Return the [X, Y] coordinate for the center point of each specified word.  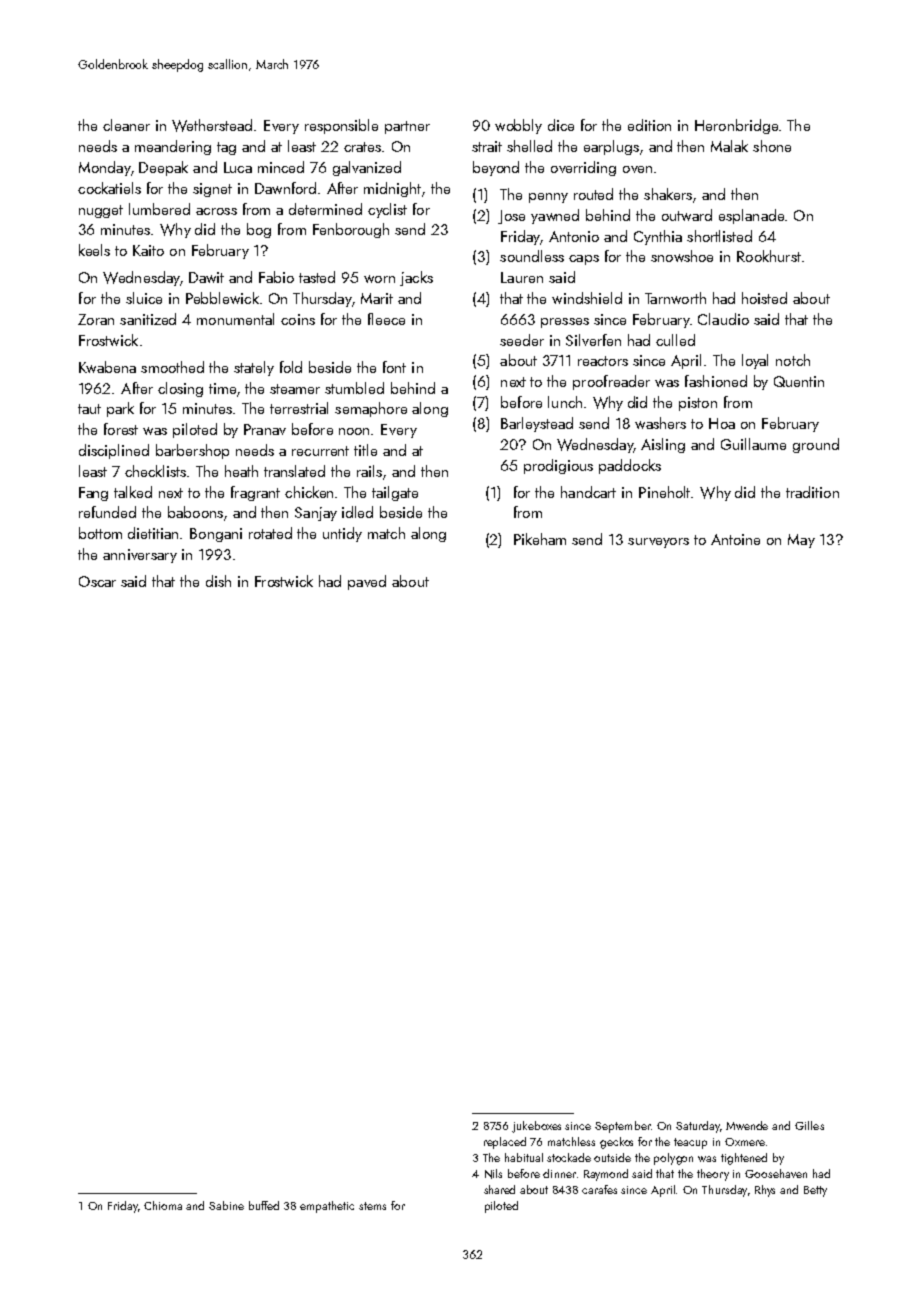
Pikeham [540, 539]
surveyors [658, 543]
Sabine [226, 1205]
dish [218, 581]
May [801, 541]
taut [89, 409]
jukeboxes [536, 1127]
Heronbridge [736, 126]
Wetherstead [212, 125]
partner [407, 127]
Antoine [735, 539]
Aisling [663, 445]
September [623, 1127]
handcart [588, 492]
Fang [93, 494]
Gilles [809, 1125]
